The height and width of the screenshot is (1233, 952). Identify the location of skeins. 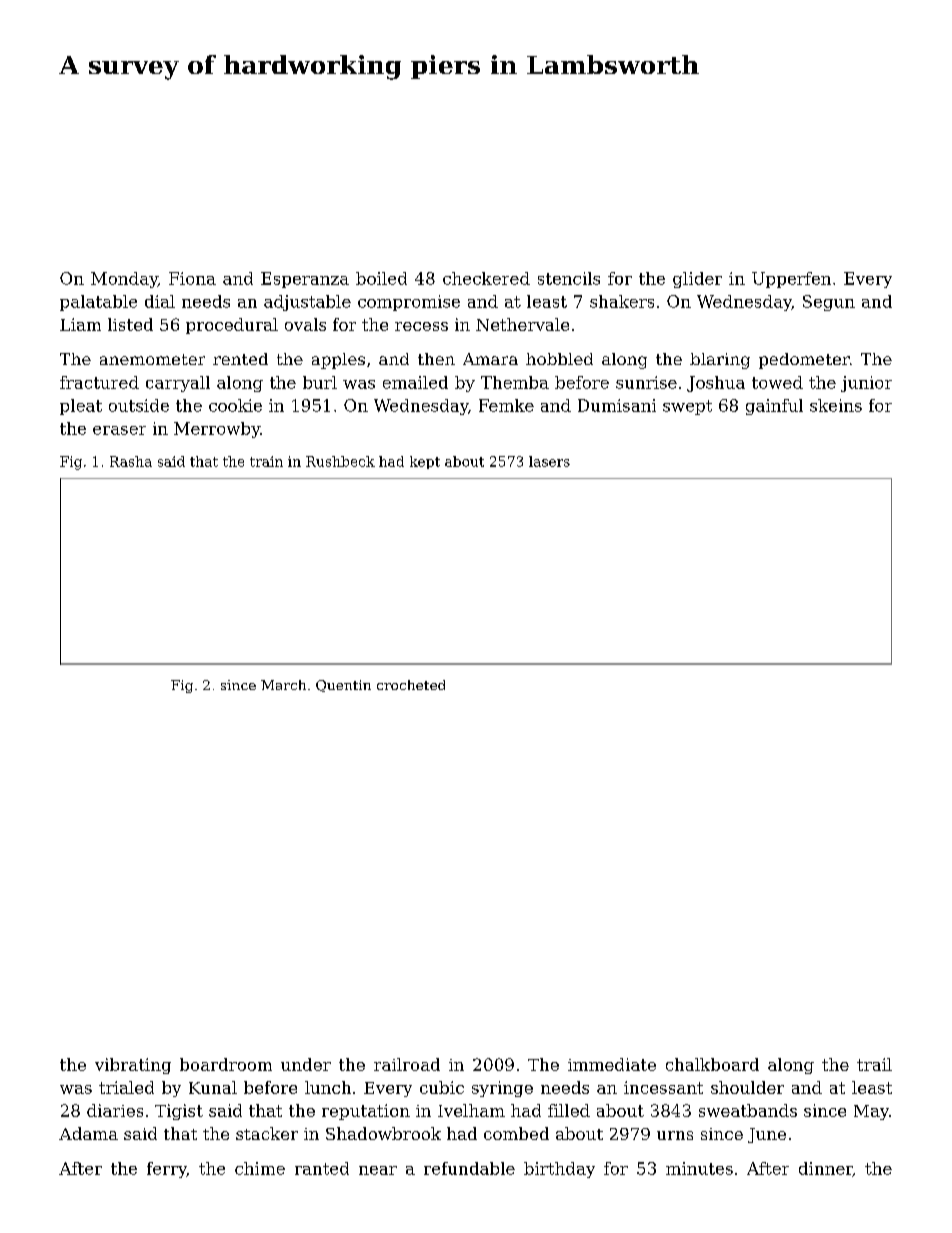
(836, 405).
